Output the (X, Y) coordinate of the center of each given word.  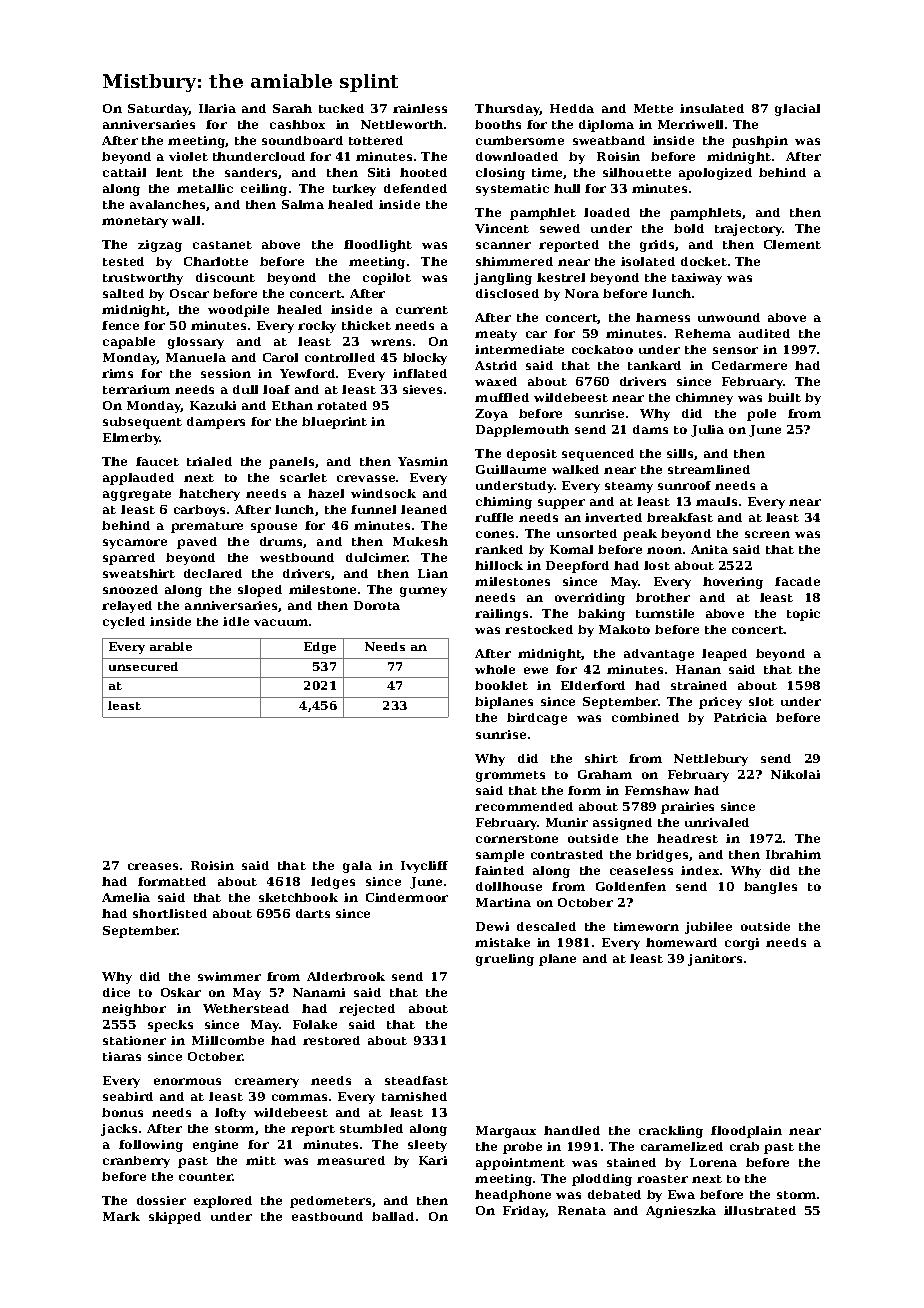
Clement (792, 244)
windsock (383, 493)
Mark (121, 1216)
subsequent (142, 423)
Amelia (126, 897)
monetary (135, 222)
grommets (510, 776)
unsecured (143, 666)
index (700, 870)
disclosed (507, 293)
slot (761, 701)
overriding (590, 599)
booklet (501, 685)
